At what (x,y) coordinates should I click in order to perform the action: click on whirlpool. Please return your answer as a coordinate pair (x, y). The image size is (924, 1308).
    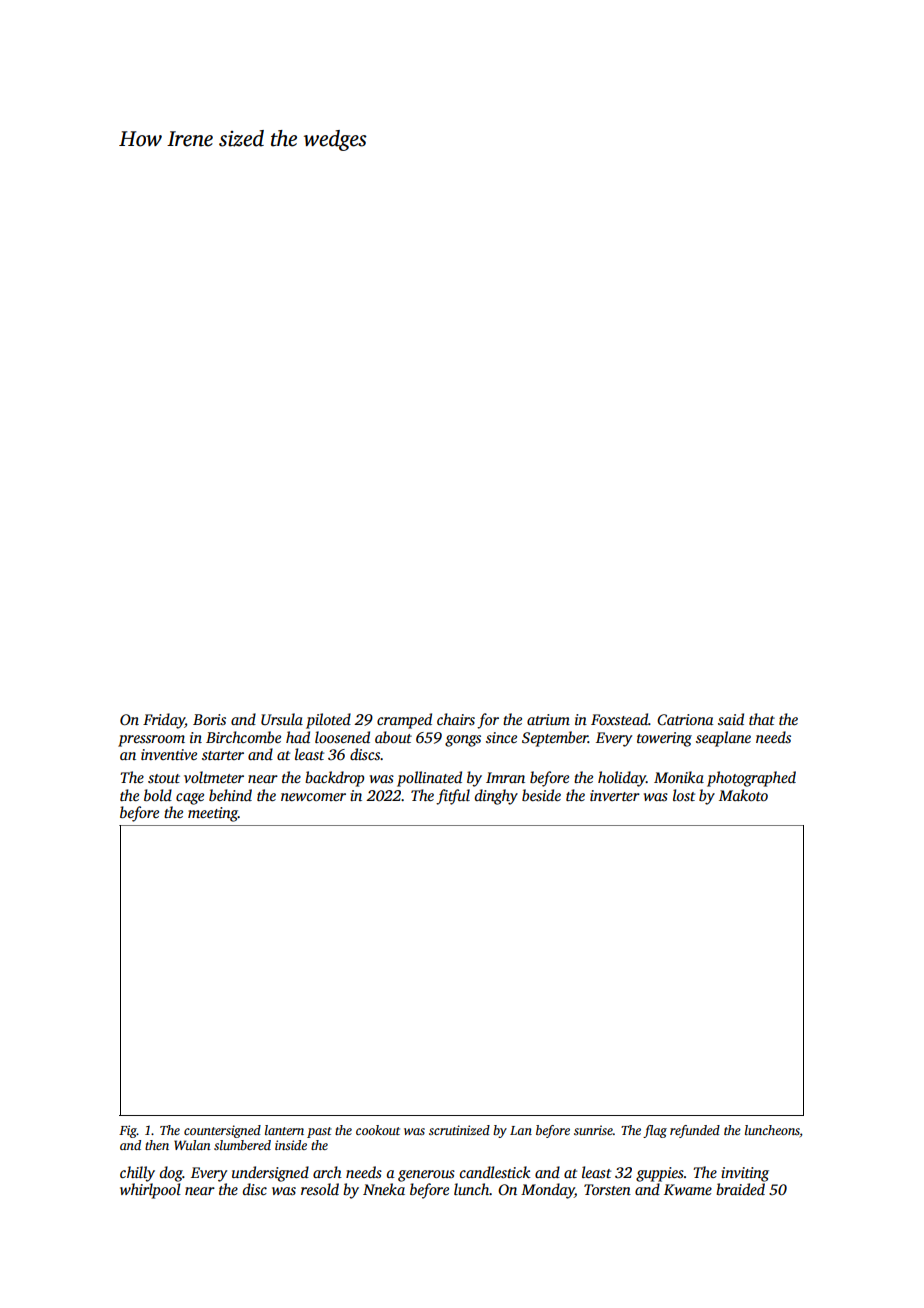
    Looking at the image, I should click on (150, 1191).
